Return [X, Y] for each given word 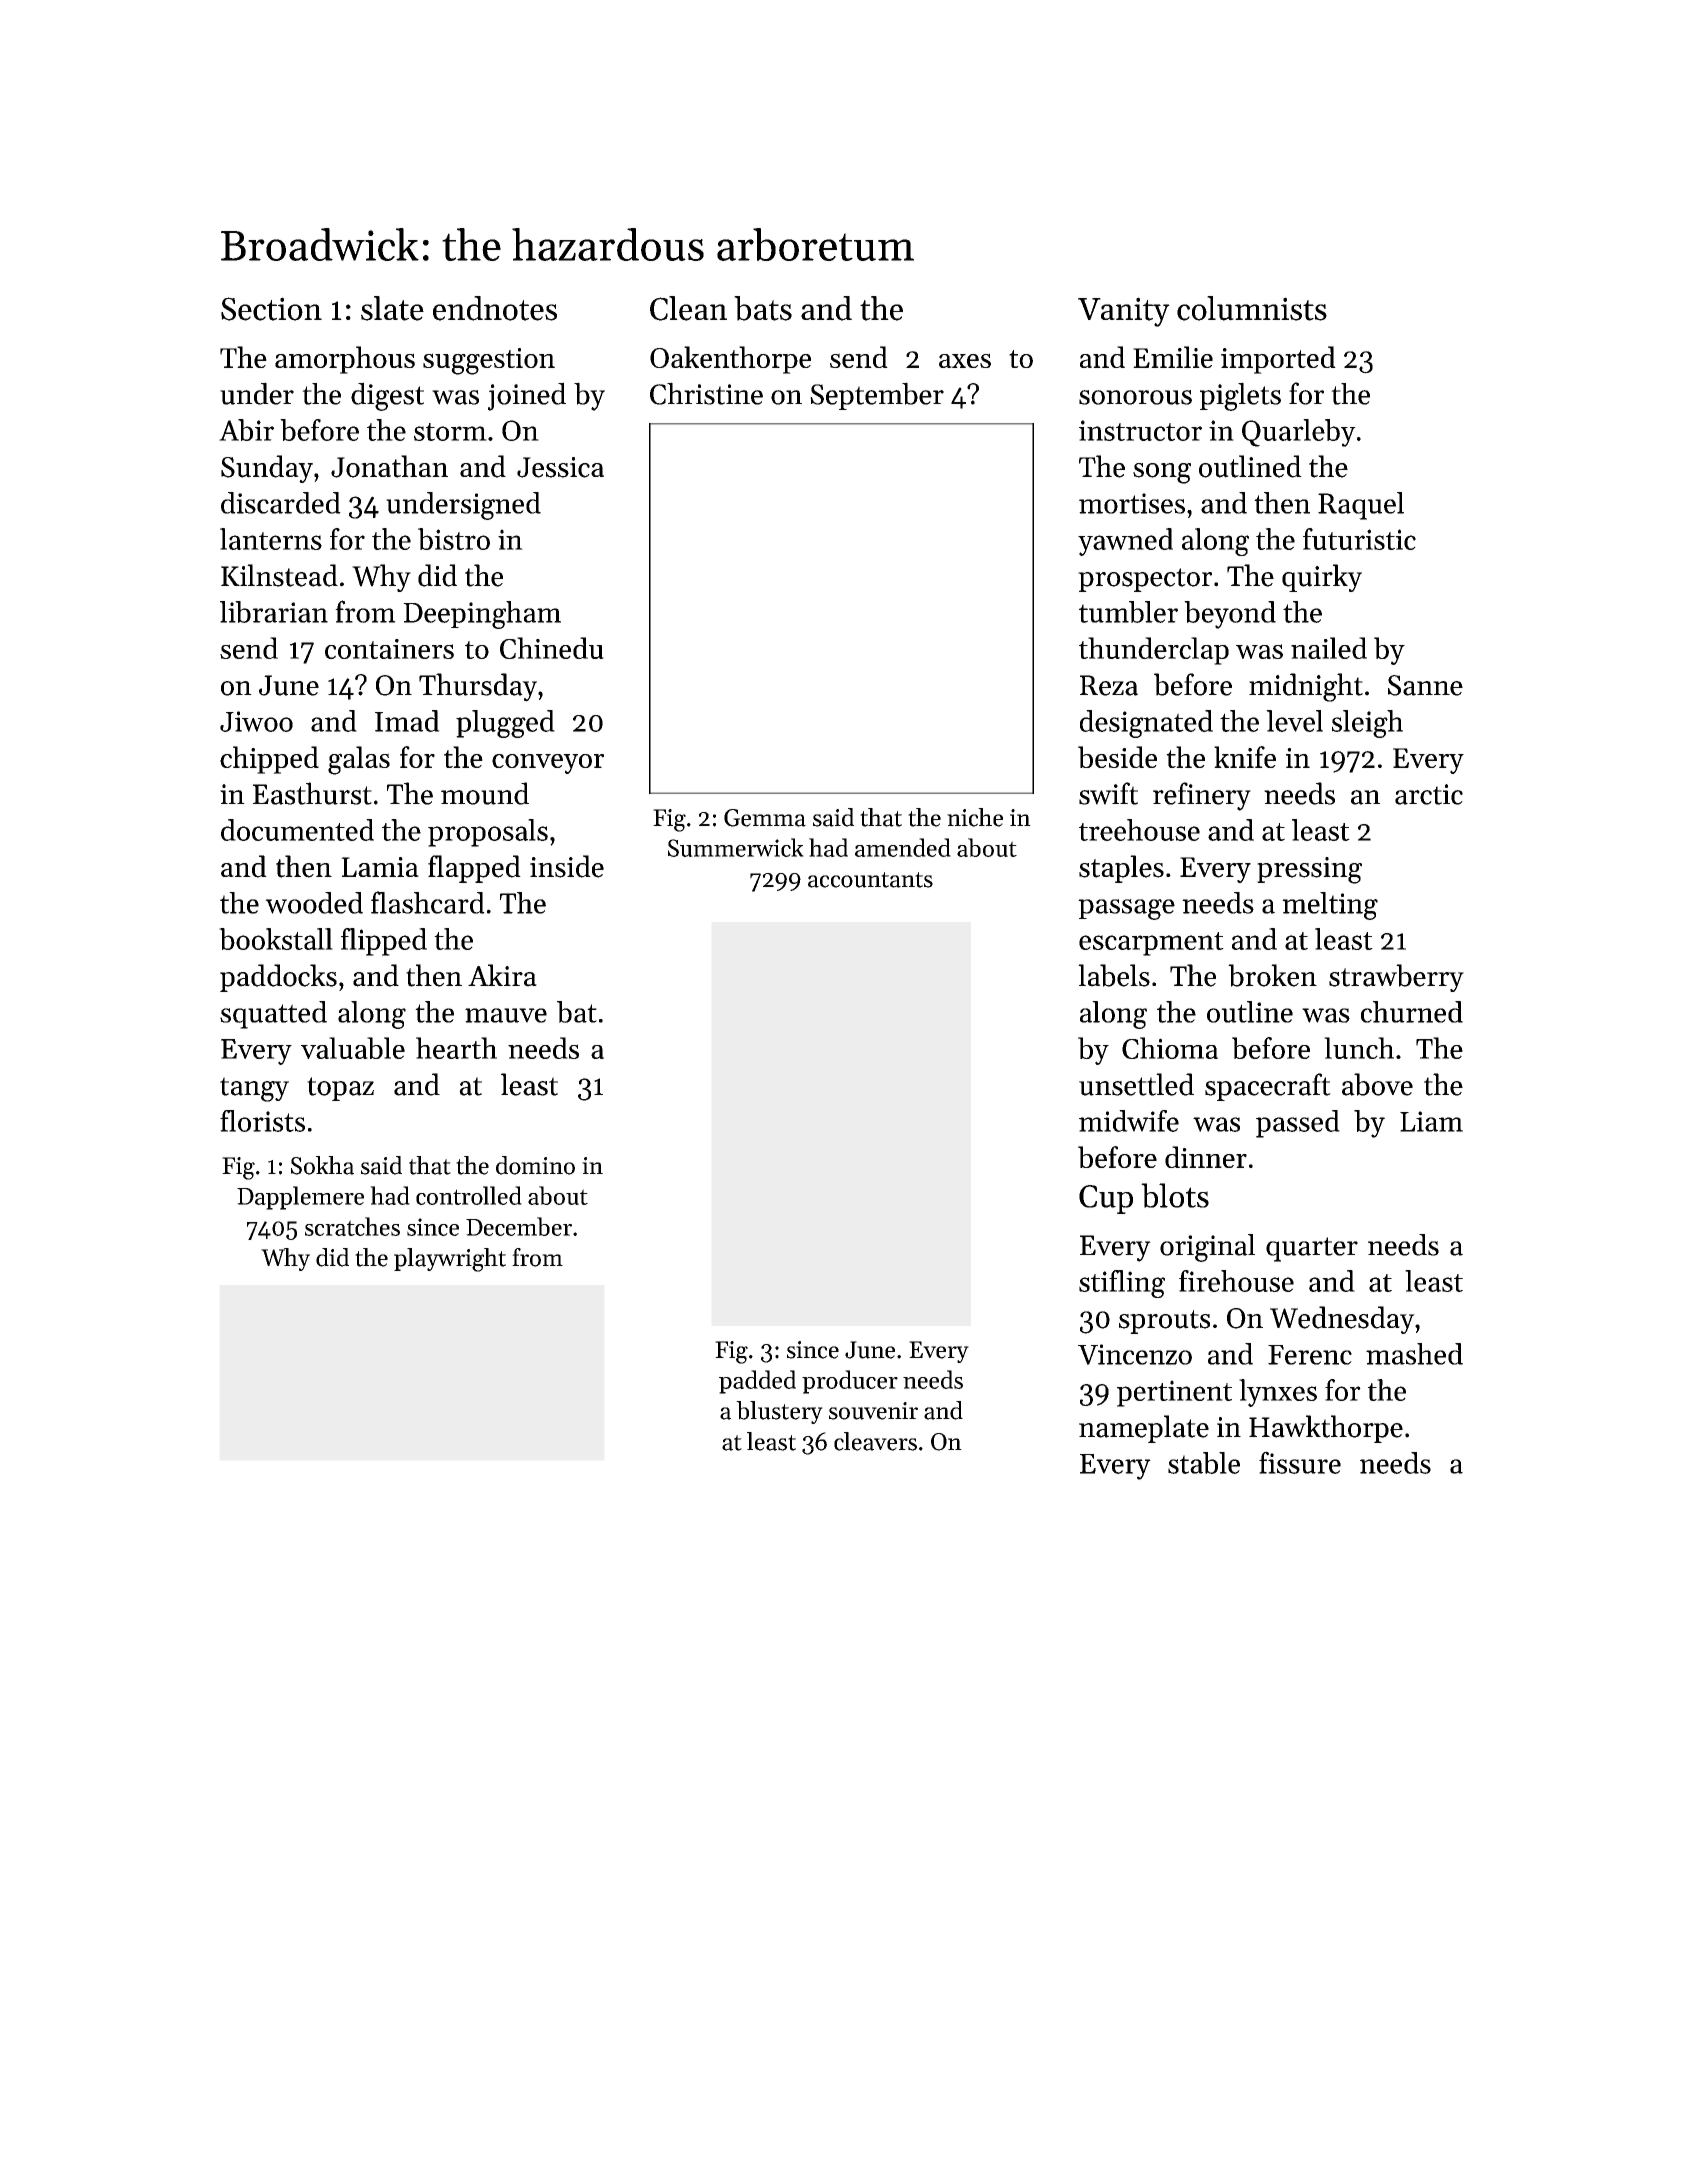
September [877, 396]
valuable [353, 1048]
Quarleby [1299, 433]
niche [975, 817]
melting [1330, 906]
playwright [450, 1260]
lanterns [271, 539]
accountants [870, 880]
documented [297, 830]
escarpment [1151, 944]
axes [965, 360]
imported [1278, 360]
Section [271, 309]
